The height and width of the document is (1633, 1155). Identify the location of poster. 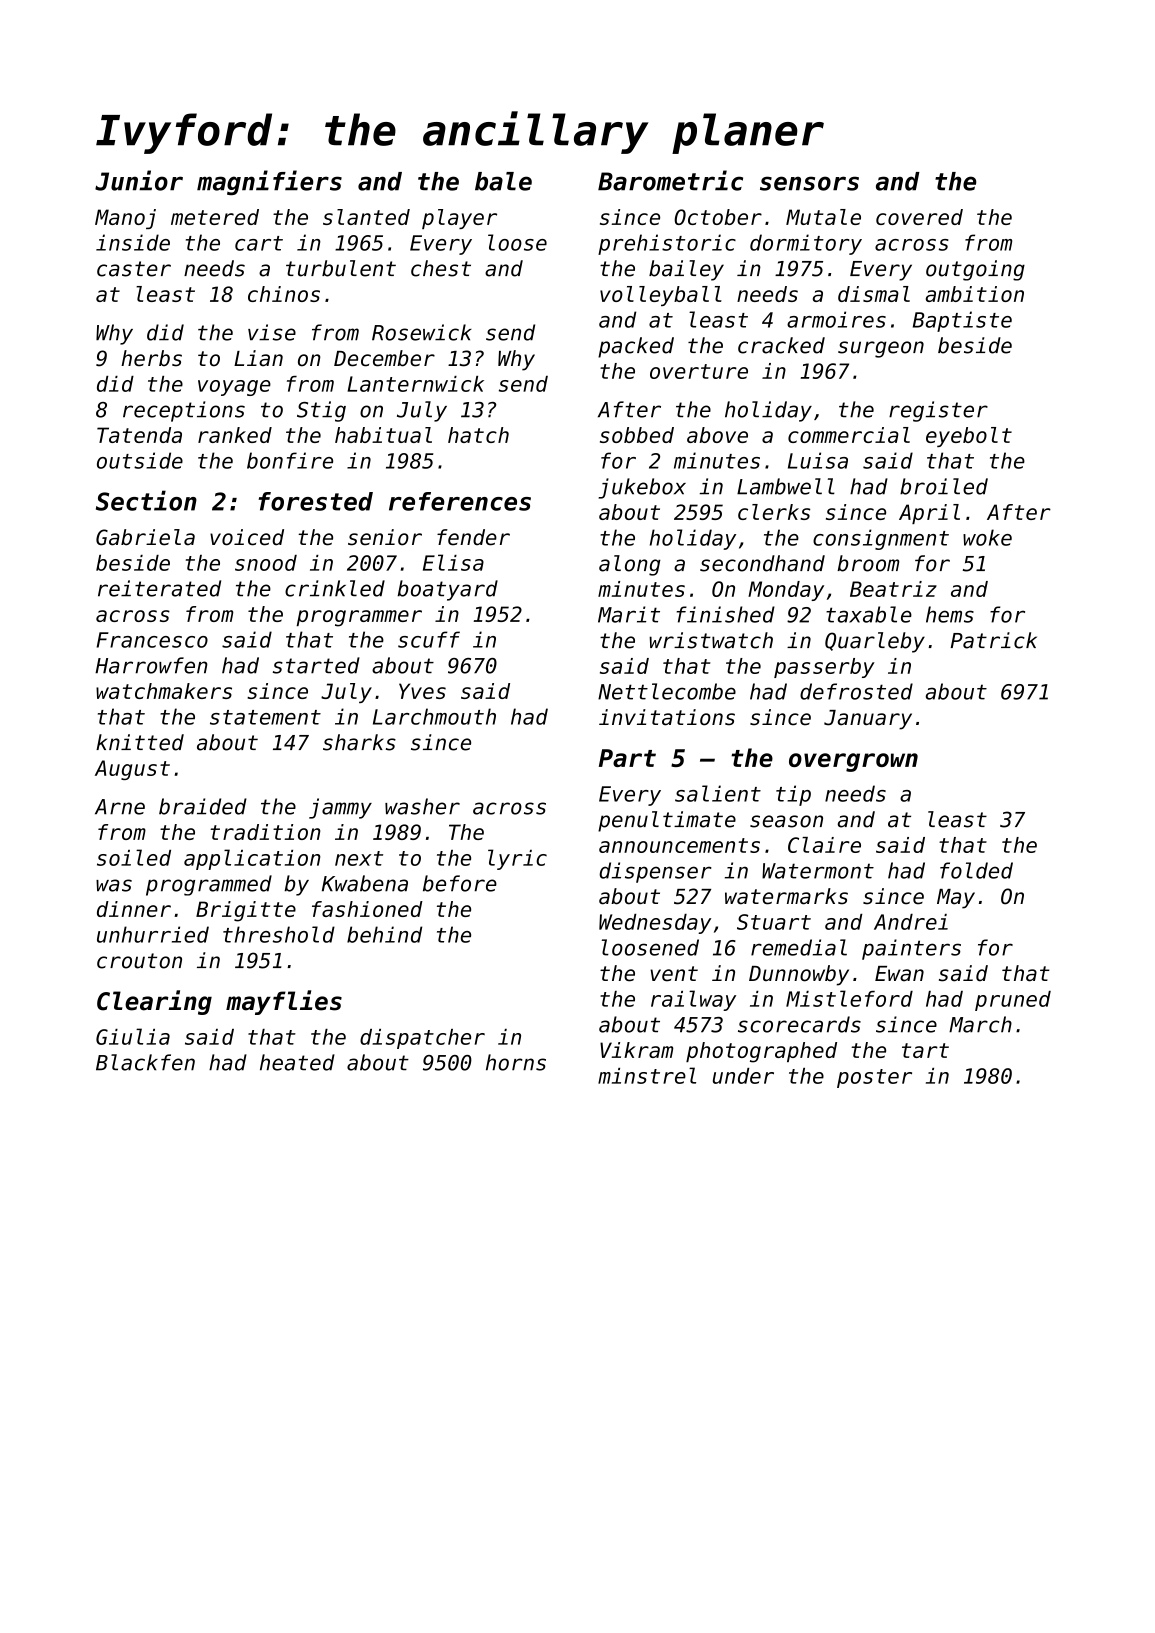
(874, 1078).
